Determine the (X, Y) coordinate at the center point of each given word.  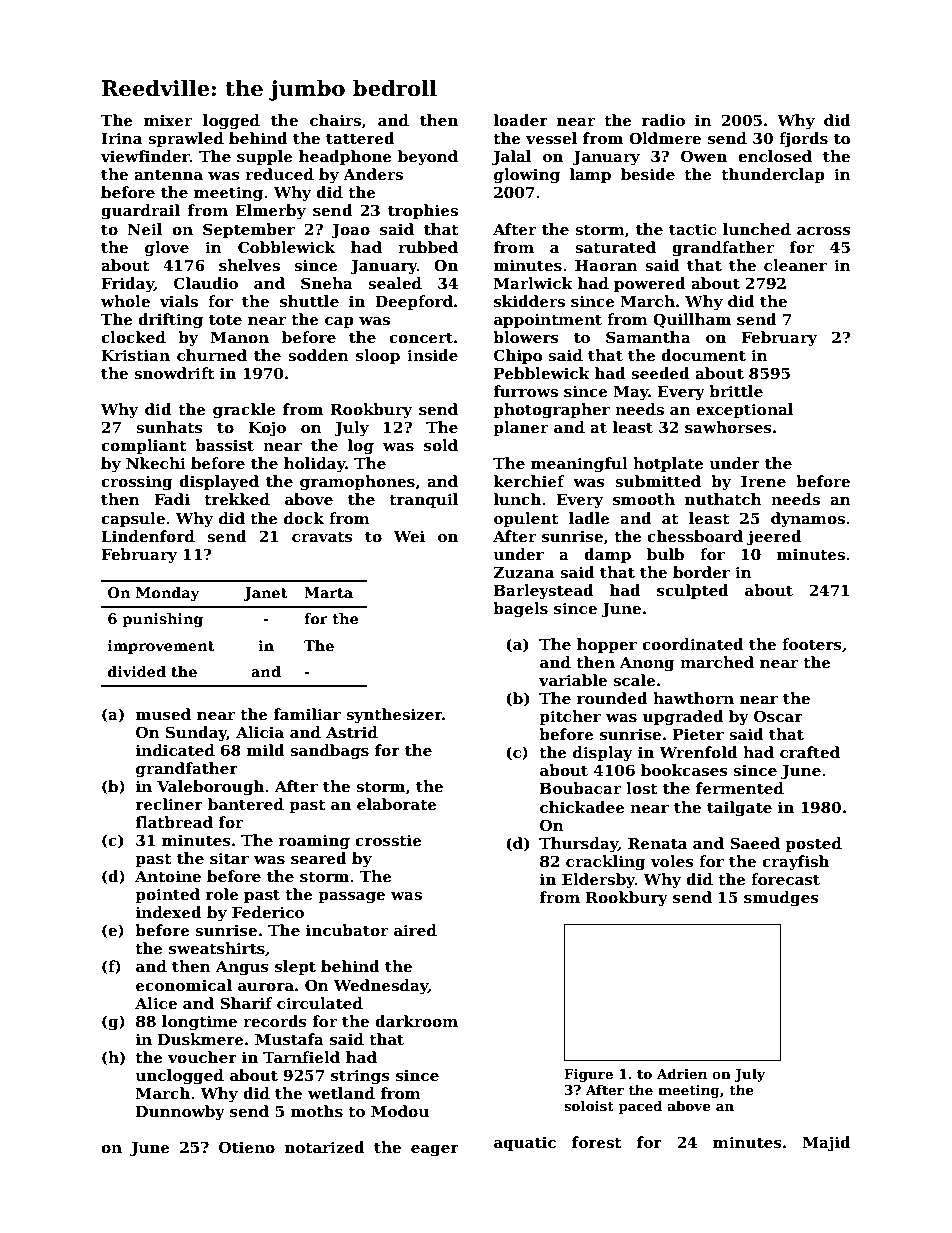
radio (663, 120)
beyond (428, 158)
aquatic (525, 1143)
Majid (827, 1144)
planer (520, 428)
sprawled (186, 139)
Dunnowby (180, 1113)
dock (304, 518)
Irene (763, 481)
